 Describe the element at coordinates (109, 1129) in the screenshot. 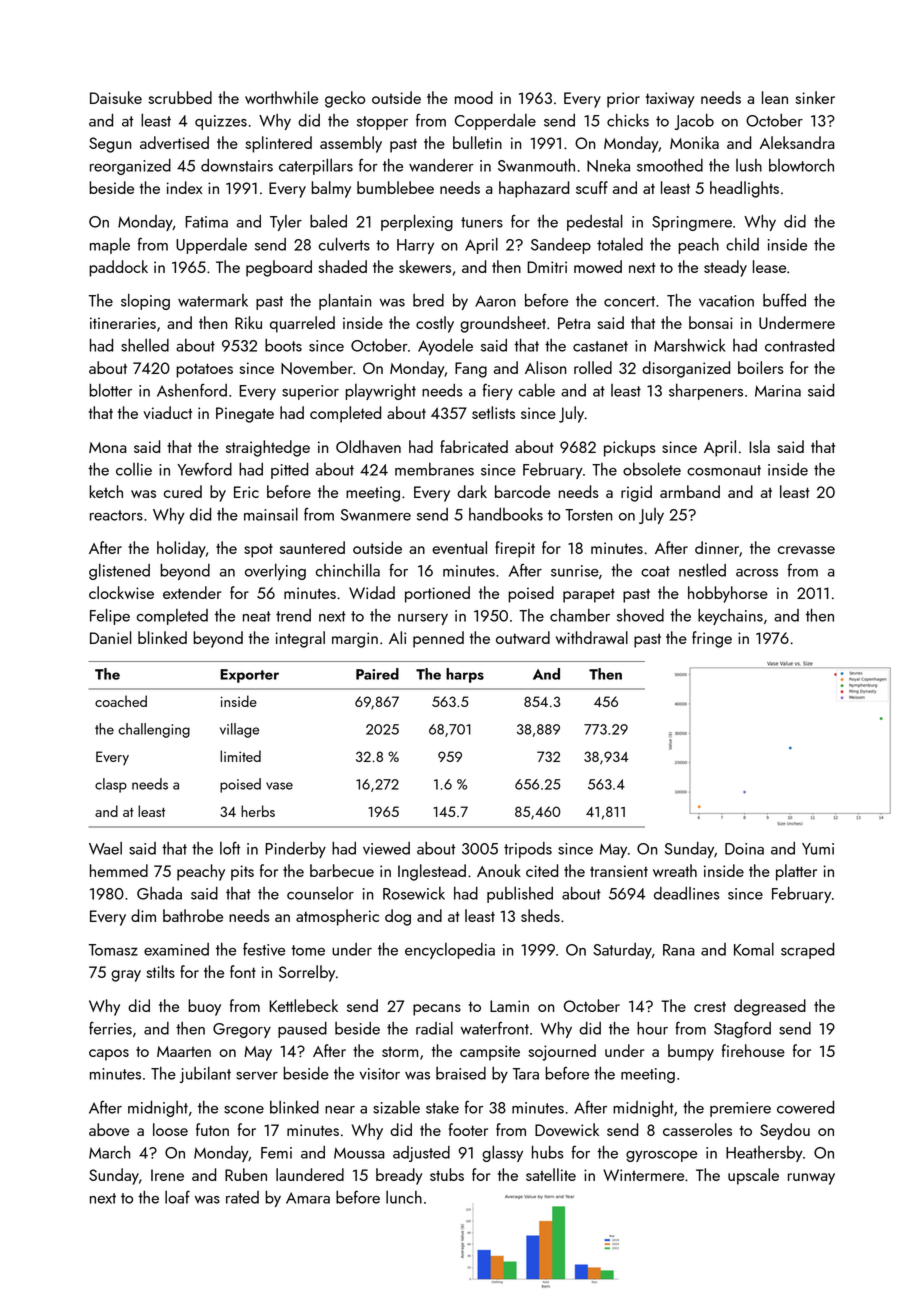

I see `above` at that location.
